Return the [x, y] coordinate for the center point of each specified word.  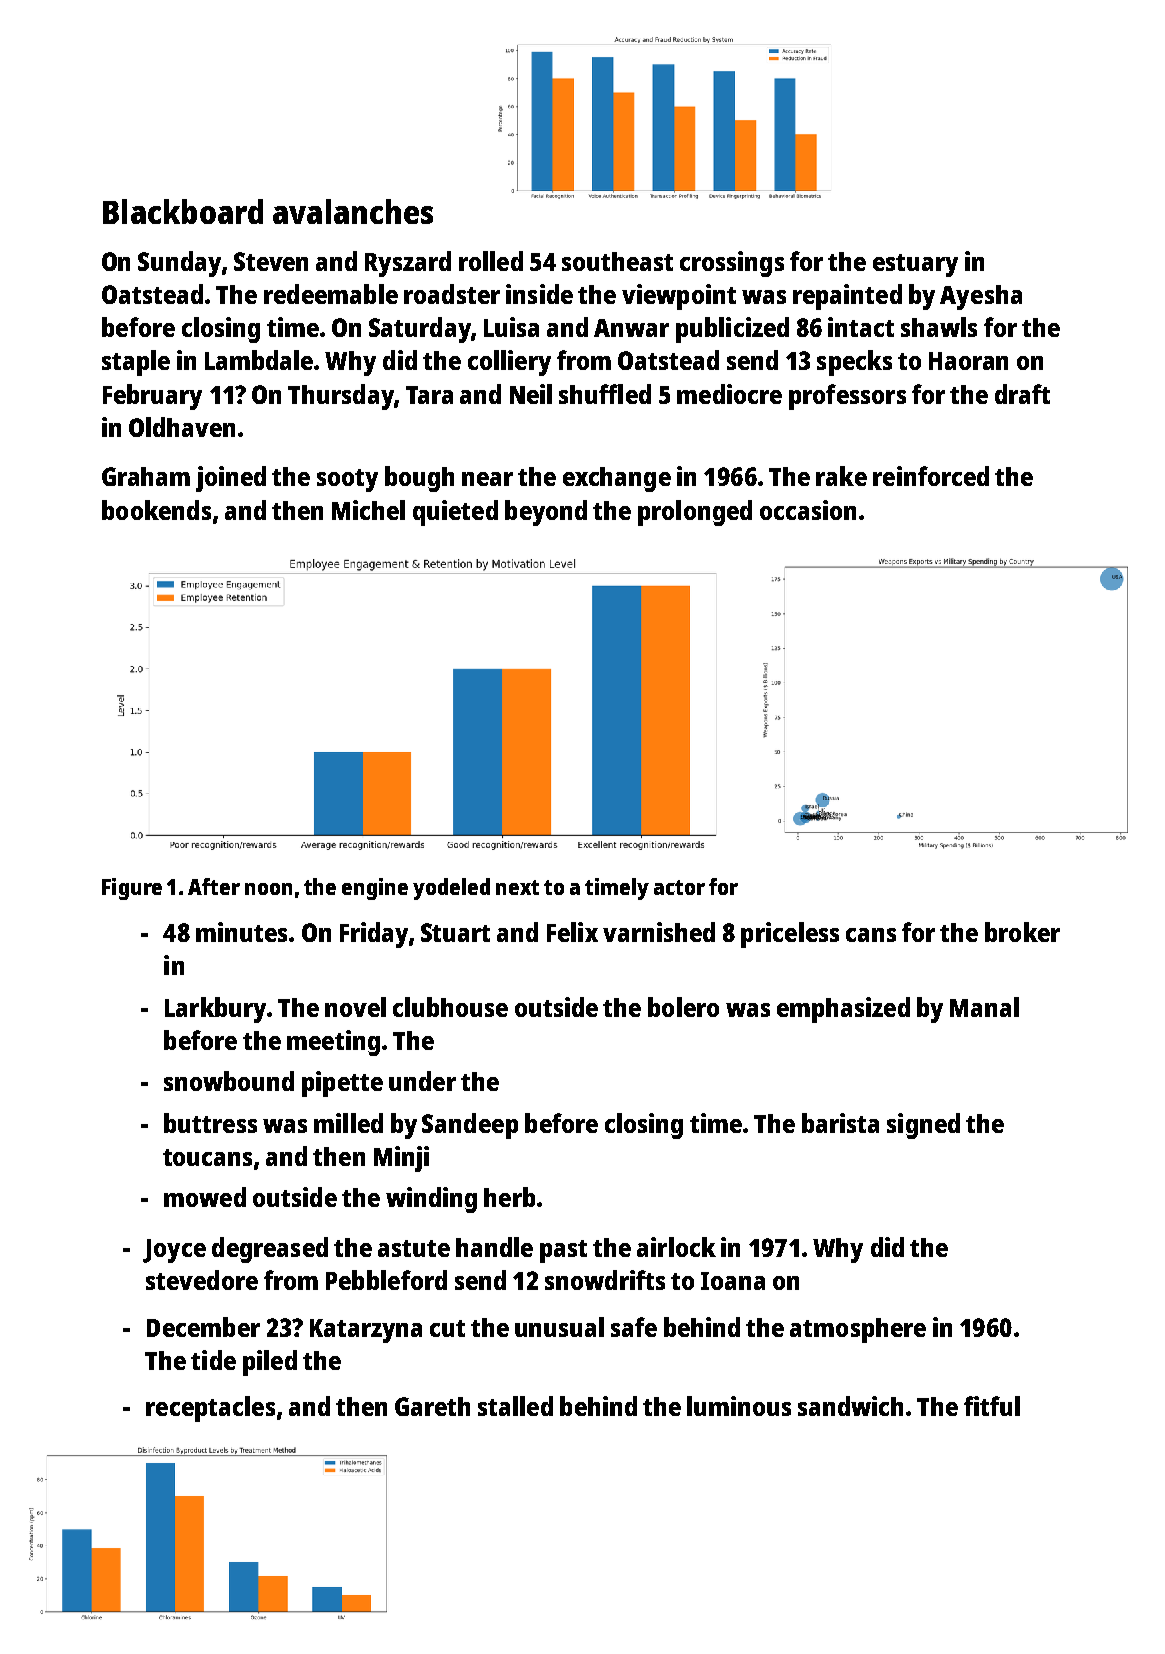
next [517, 887]
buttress [210, 1123]
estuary [915, 265]
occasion [808, 510]
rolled [491, 261]
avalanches [353, 211]
